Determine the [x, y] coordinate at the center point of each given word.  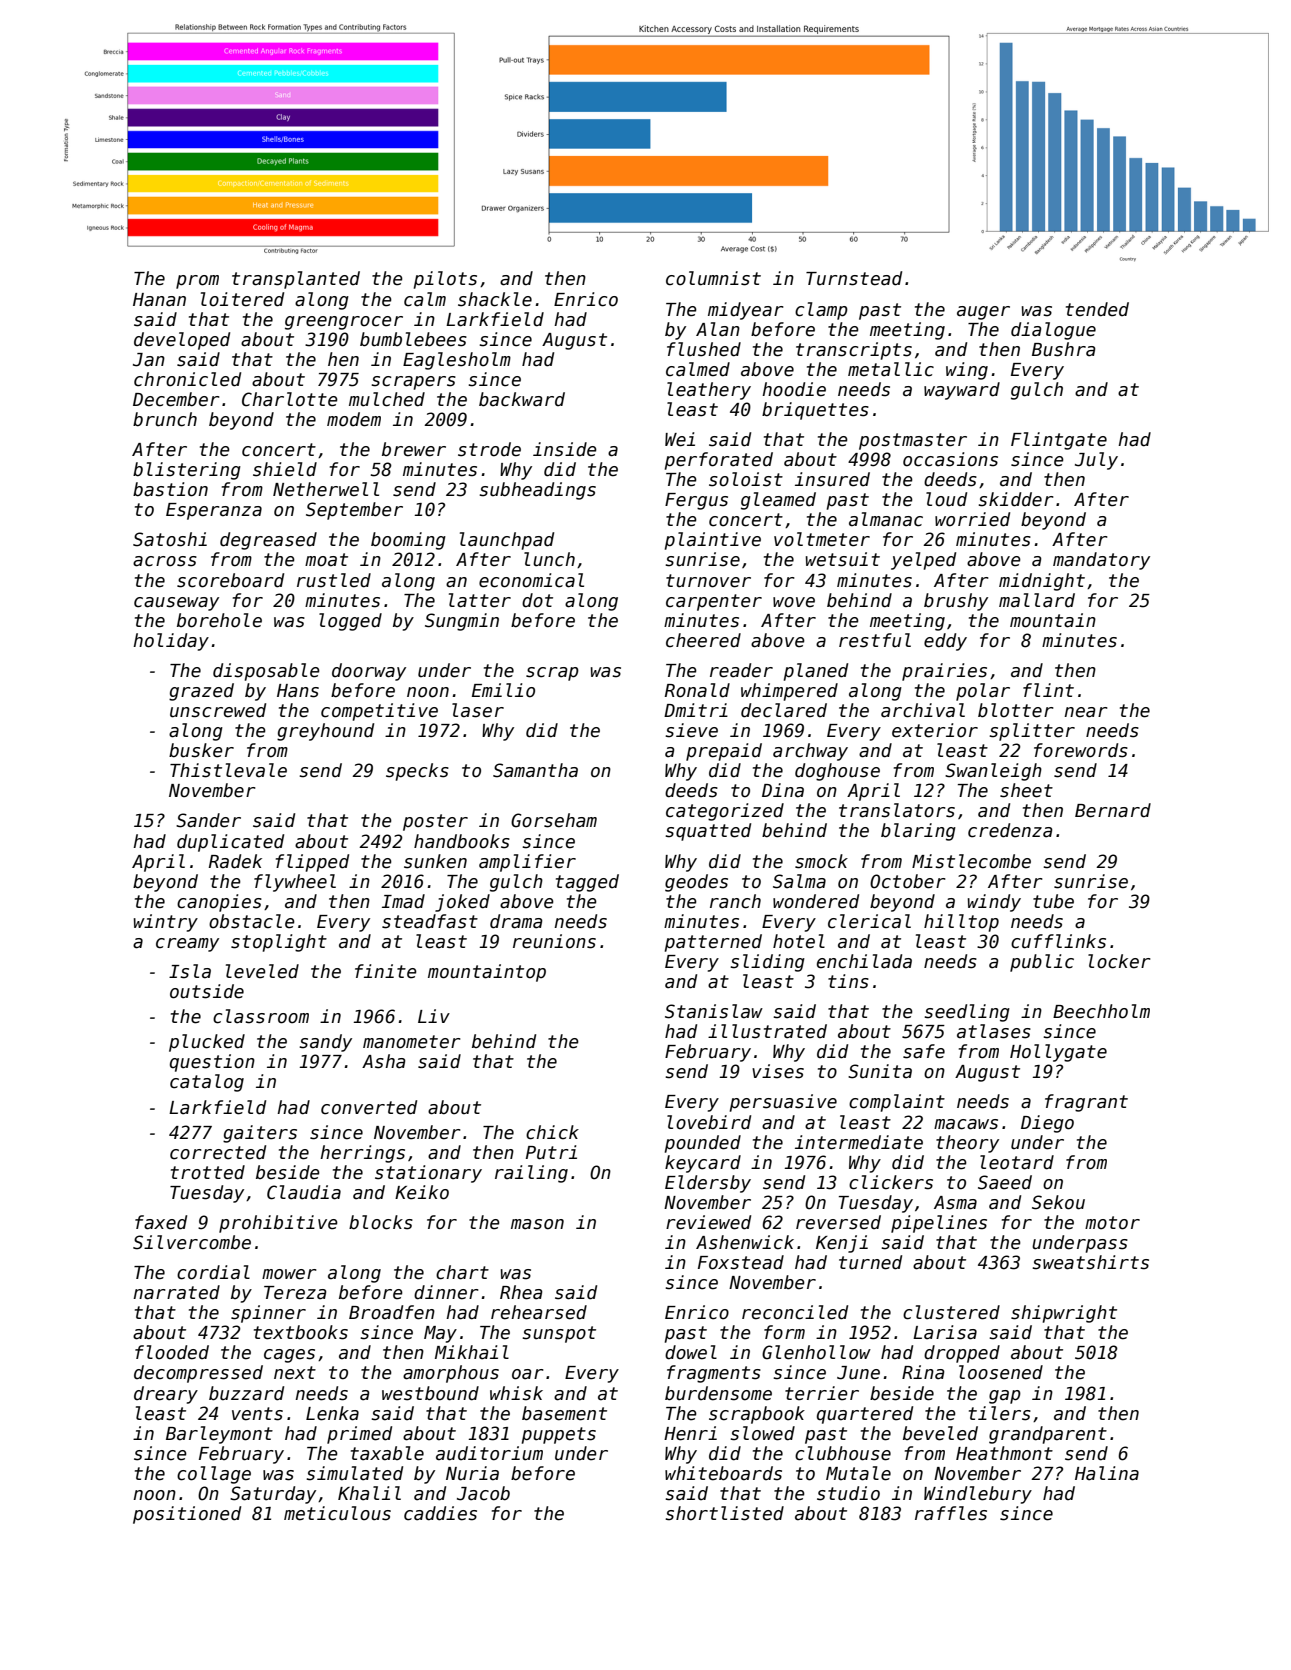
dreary [166, 1395]
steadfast [430, 921]
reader [741, 670]
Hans [298, 691]
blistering [187, 471]
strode [489, 449]
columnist [713, 278]
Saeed [1005, 1182]
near [1086, 712]
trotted [208, 1172]
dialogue [1053, 331]
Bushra [1064, 349]
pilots [445, 280]
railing [531, 1174]
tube [1053, 901]
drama [516, 921]
